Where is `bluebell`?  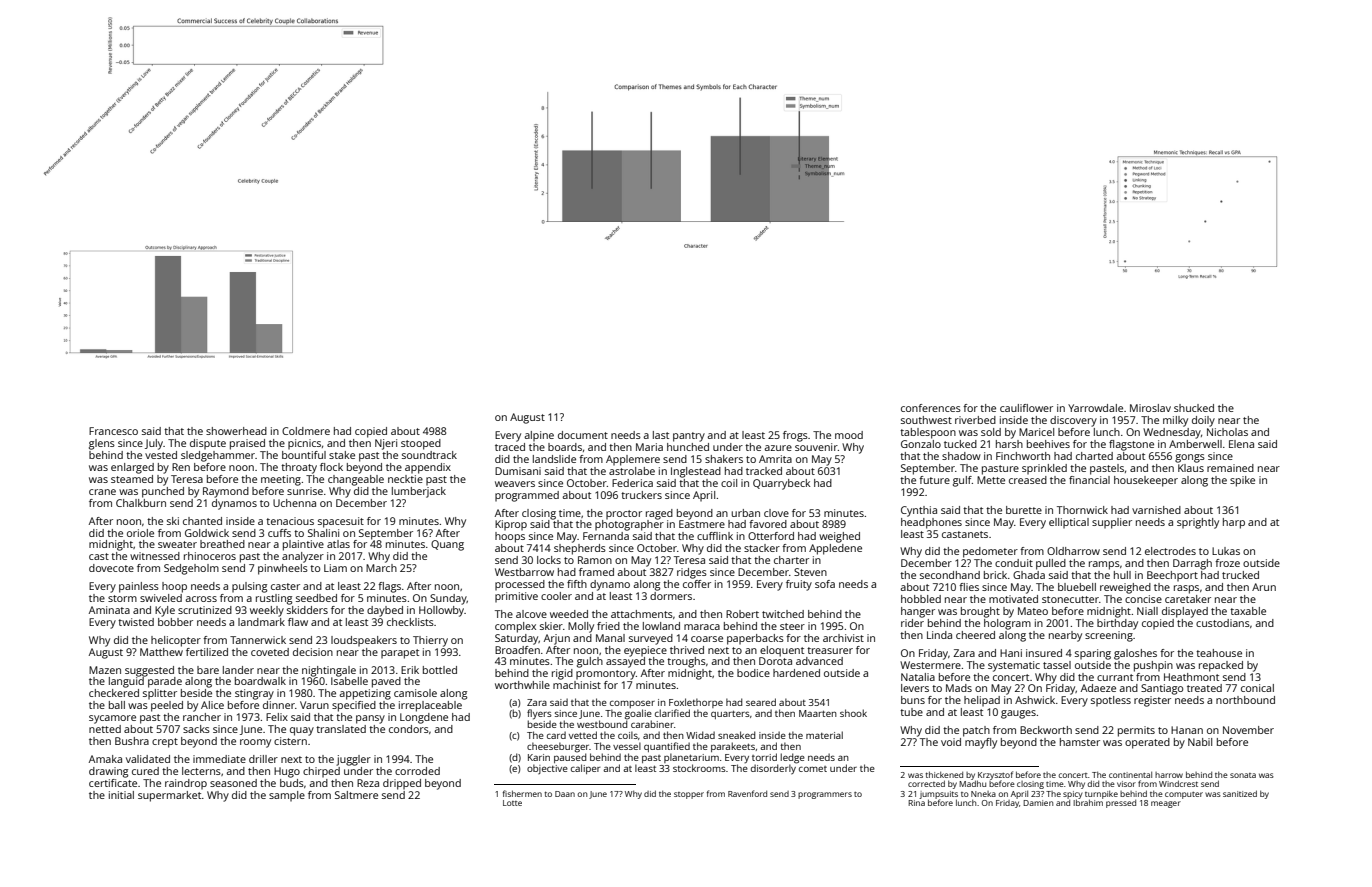
bluebell is located at coordinates (1077, 587).
